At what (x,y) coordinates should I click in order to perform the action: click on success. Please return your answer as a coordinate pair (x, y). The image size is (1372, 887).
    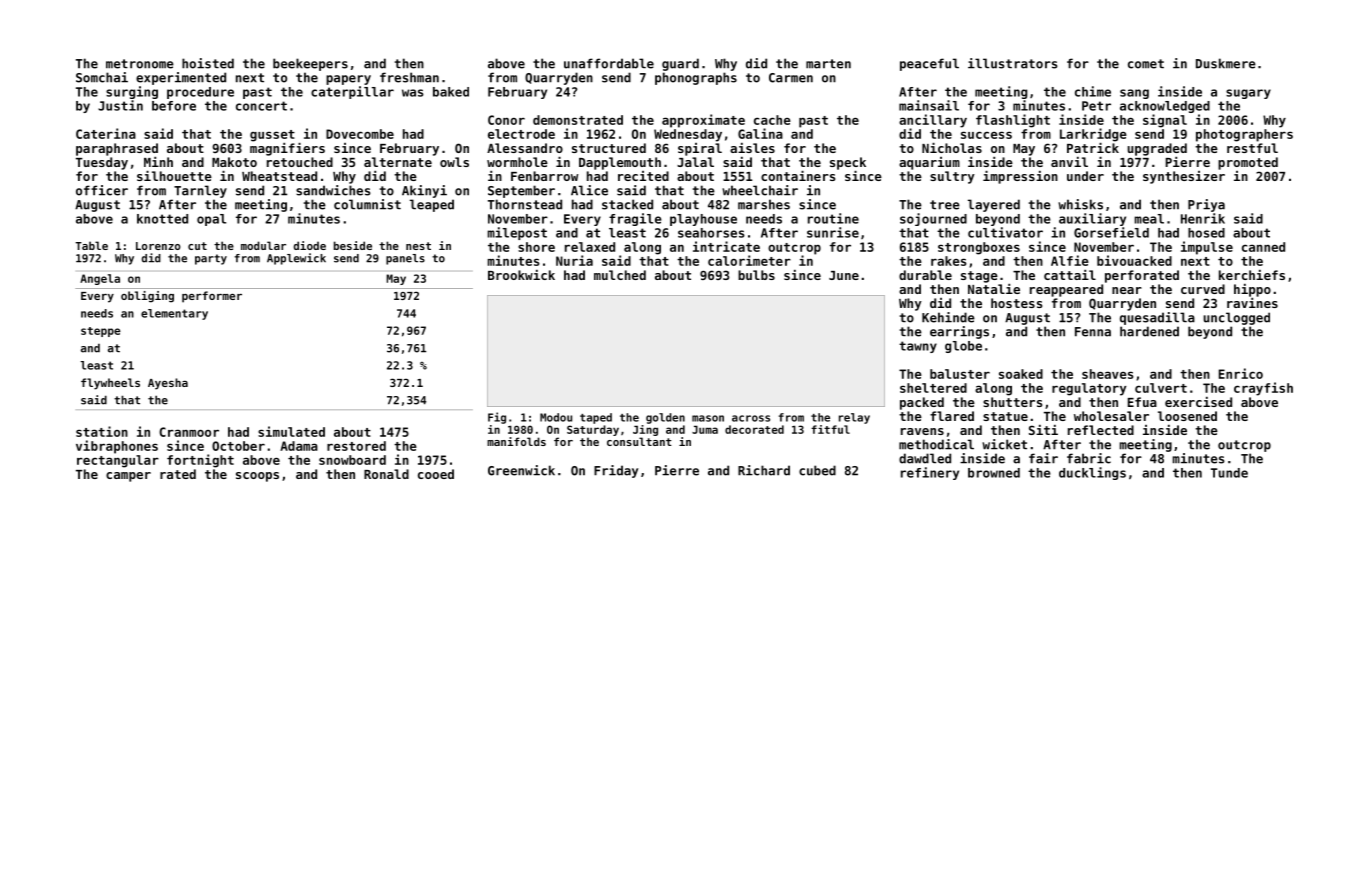
    Looking at the image, I should click on (986, 135).
